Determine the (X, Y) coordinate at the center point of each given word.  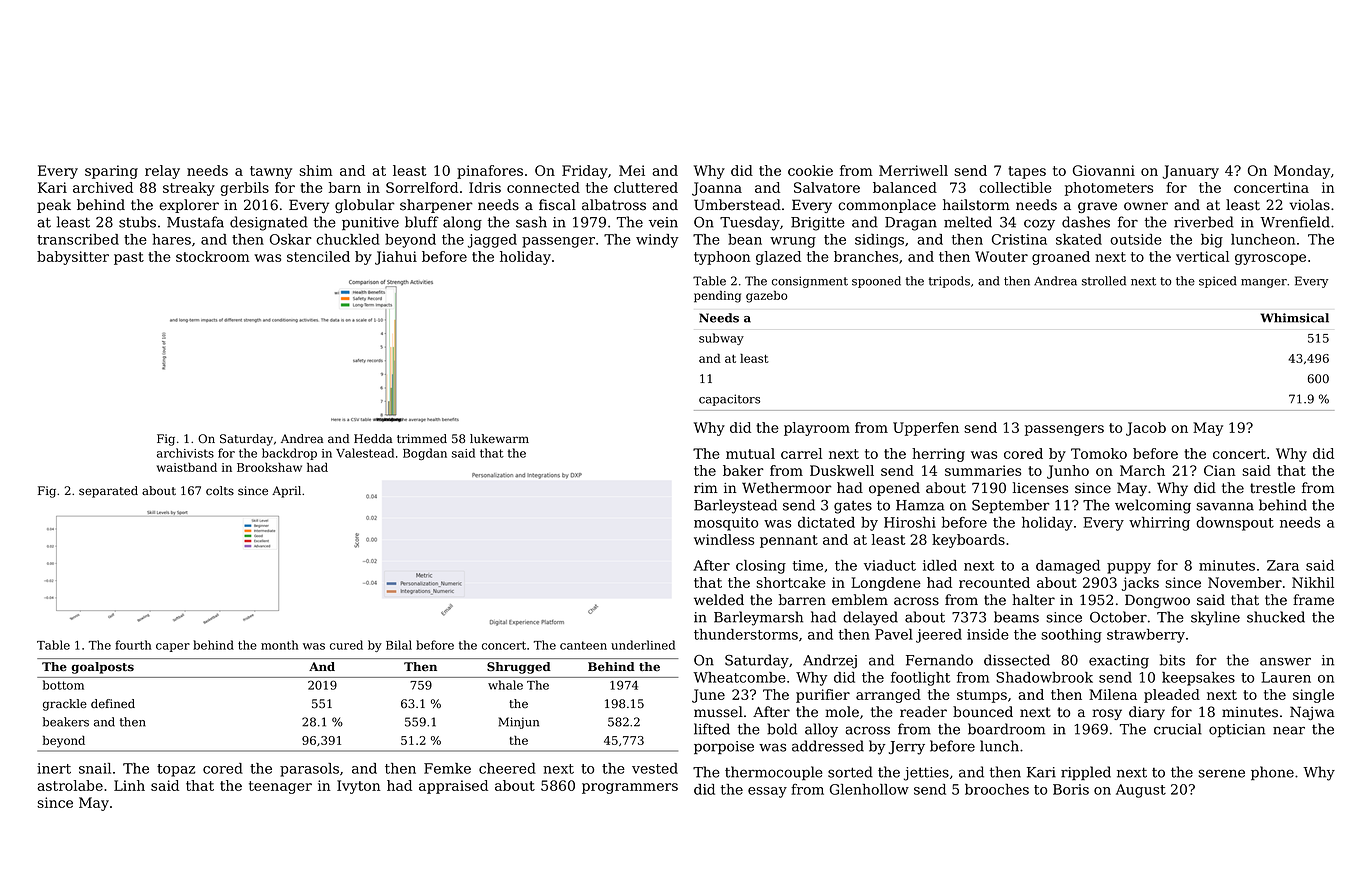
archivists (185, 453)
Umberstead (737, 205)
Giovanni (1104, 170)
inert (54, 768)
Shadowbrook (1044, 677)
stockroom (213, 256)
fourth (133, 645)
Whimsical (1294, 318)
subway (721, 339)
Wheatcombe (739, 677)
